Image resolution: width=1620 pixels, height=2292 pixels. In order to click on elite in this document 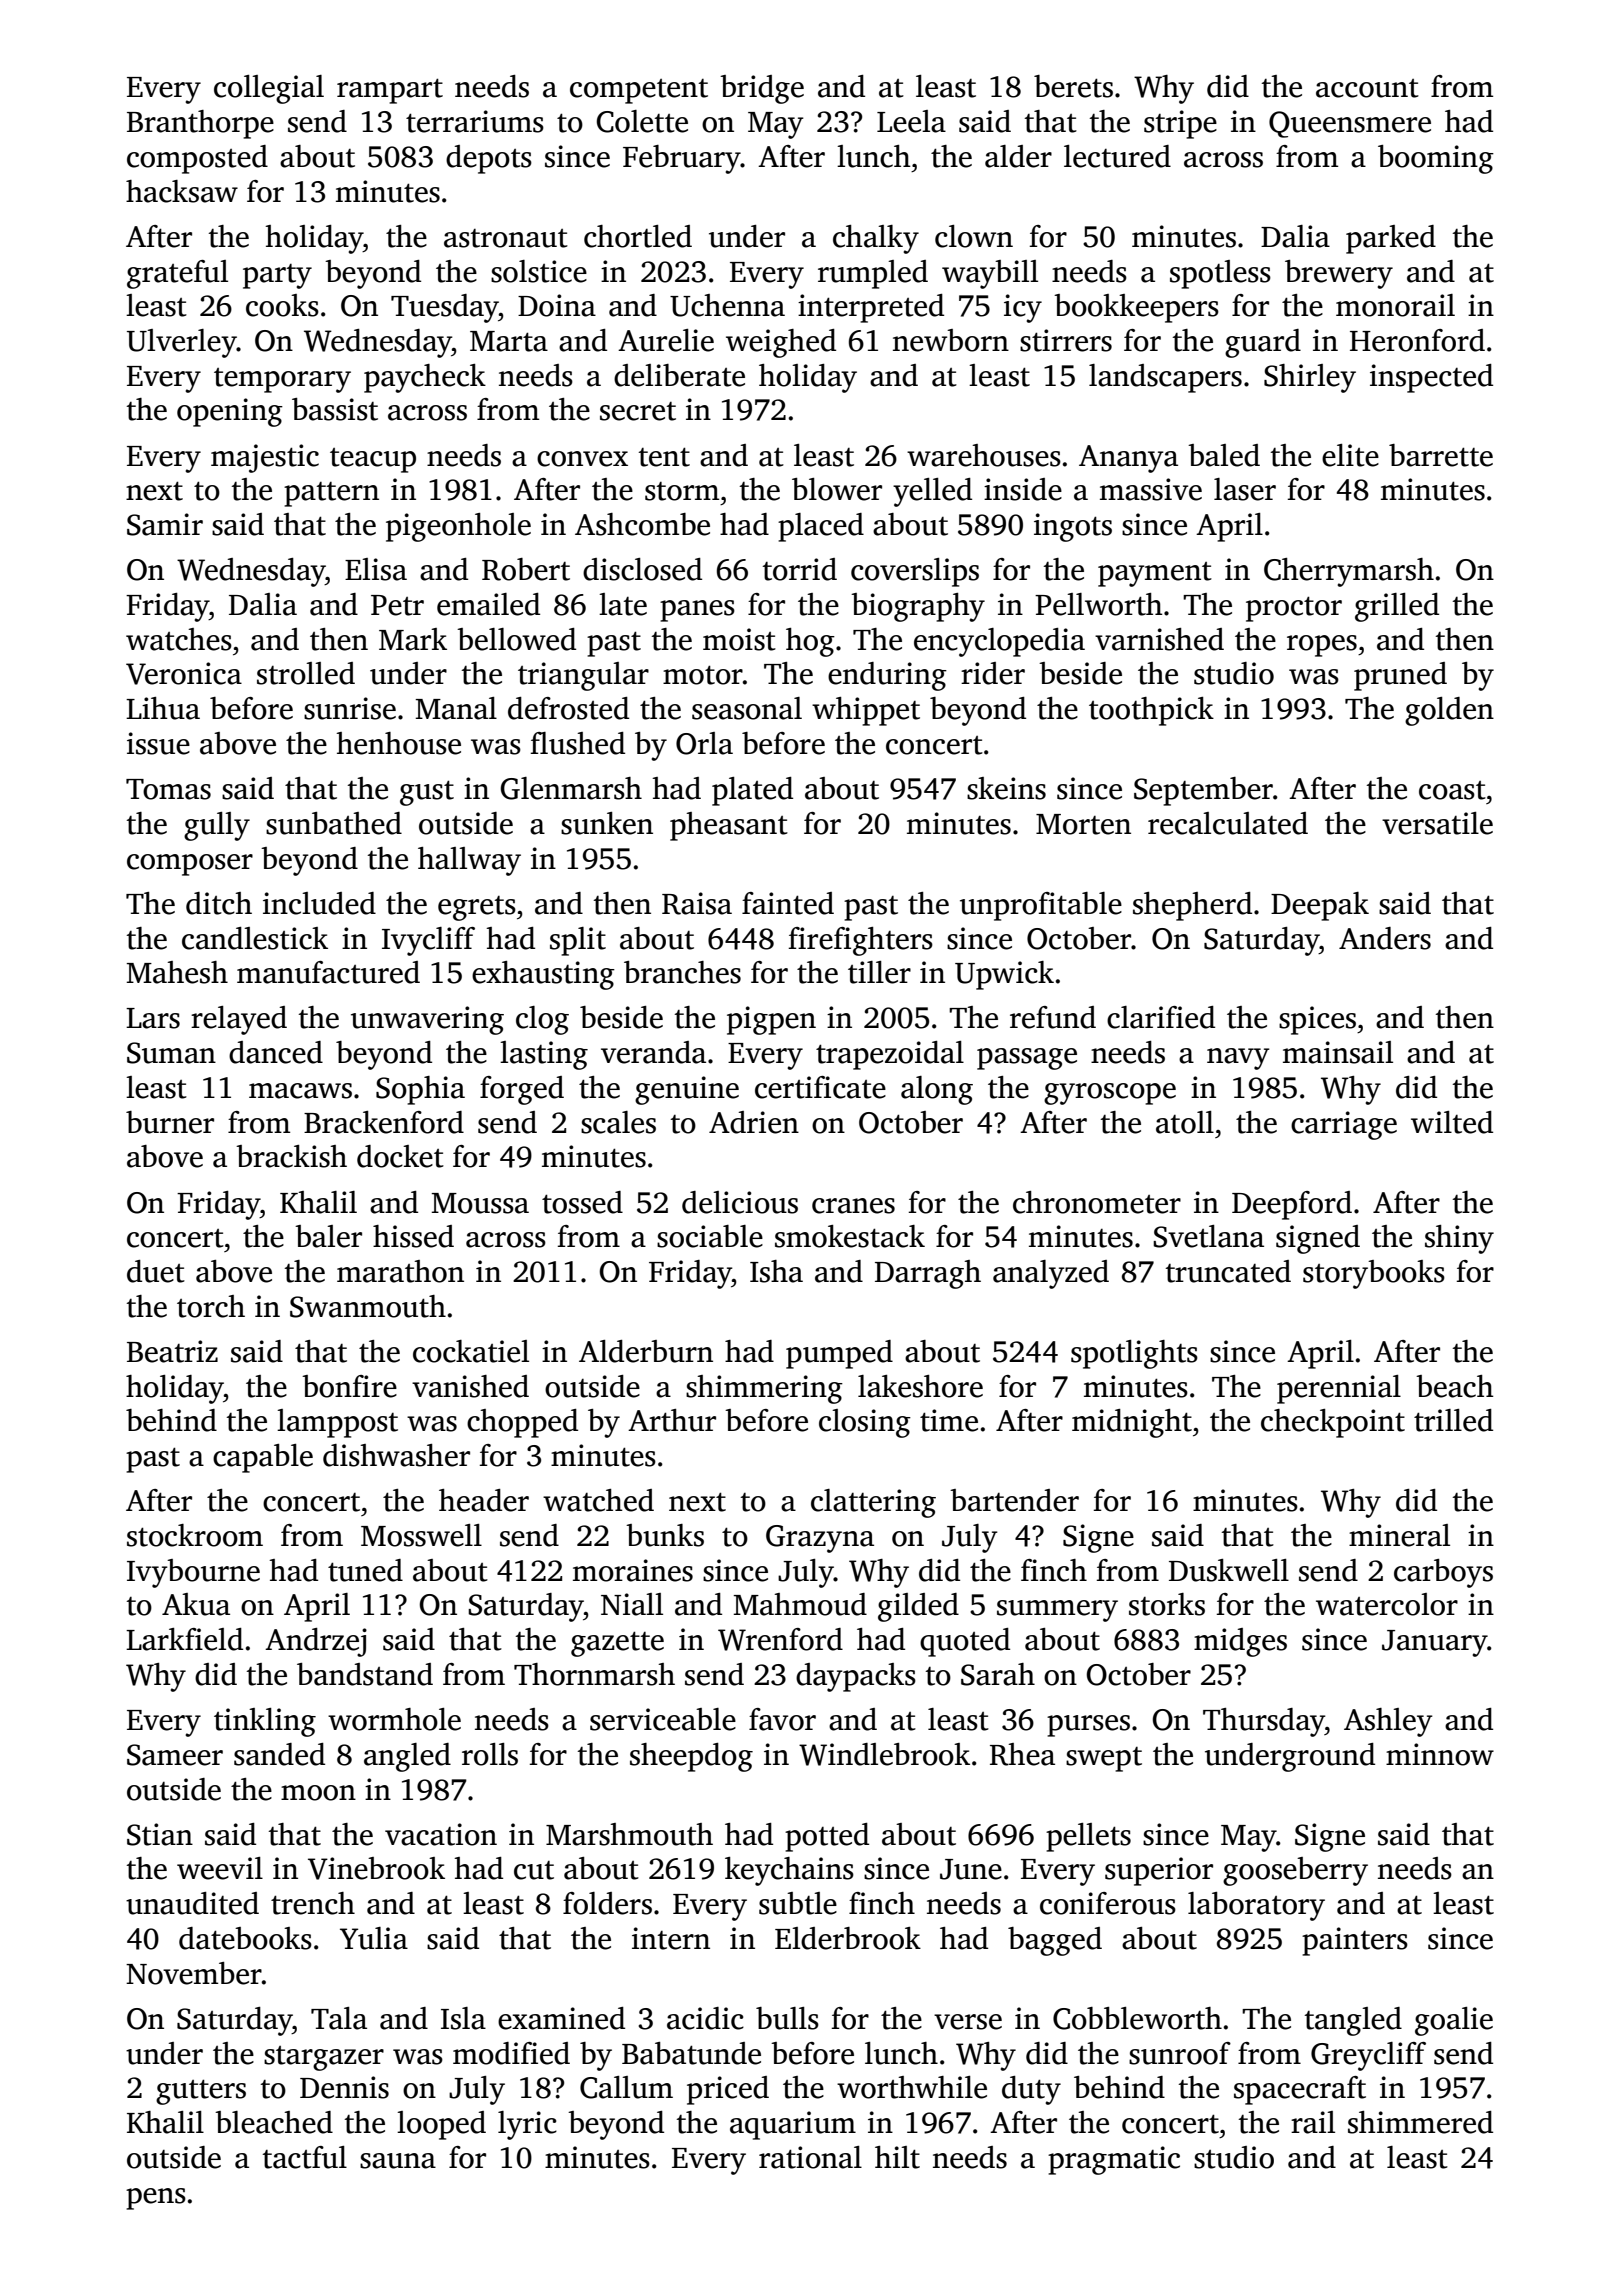, I will do `click(1350, 455)`.
